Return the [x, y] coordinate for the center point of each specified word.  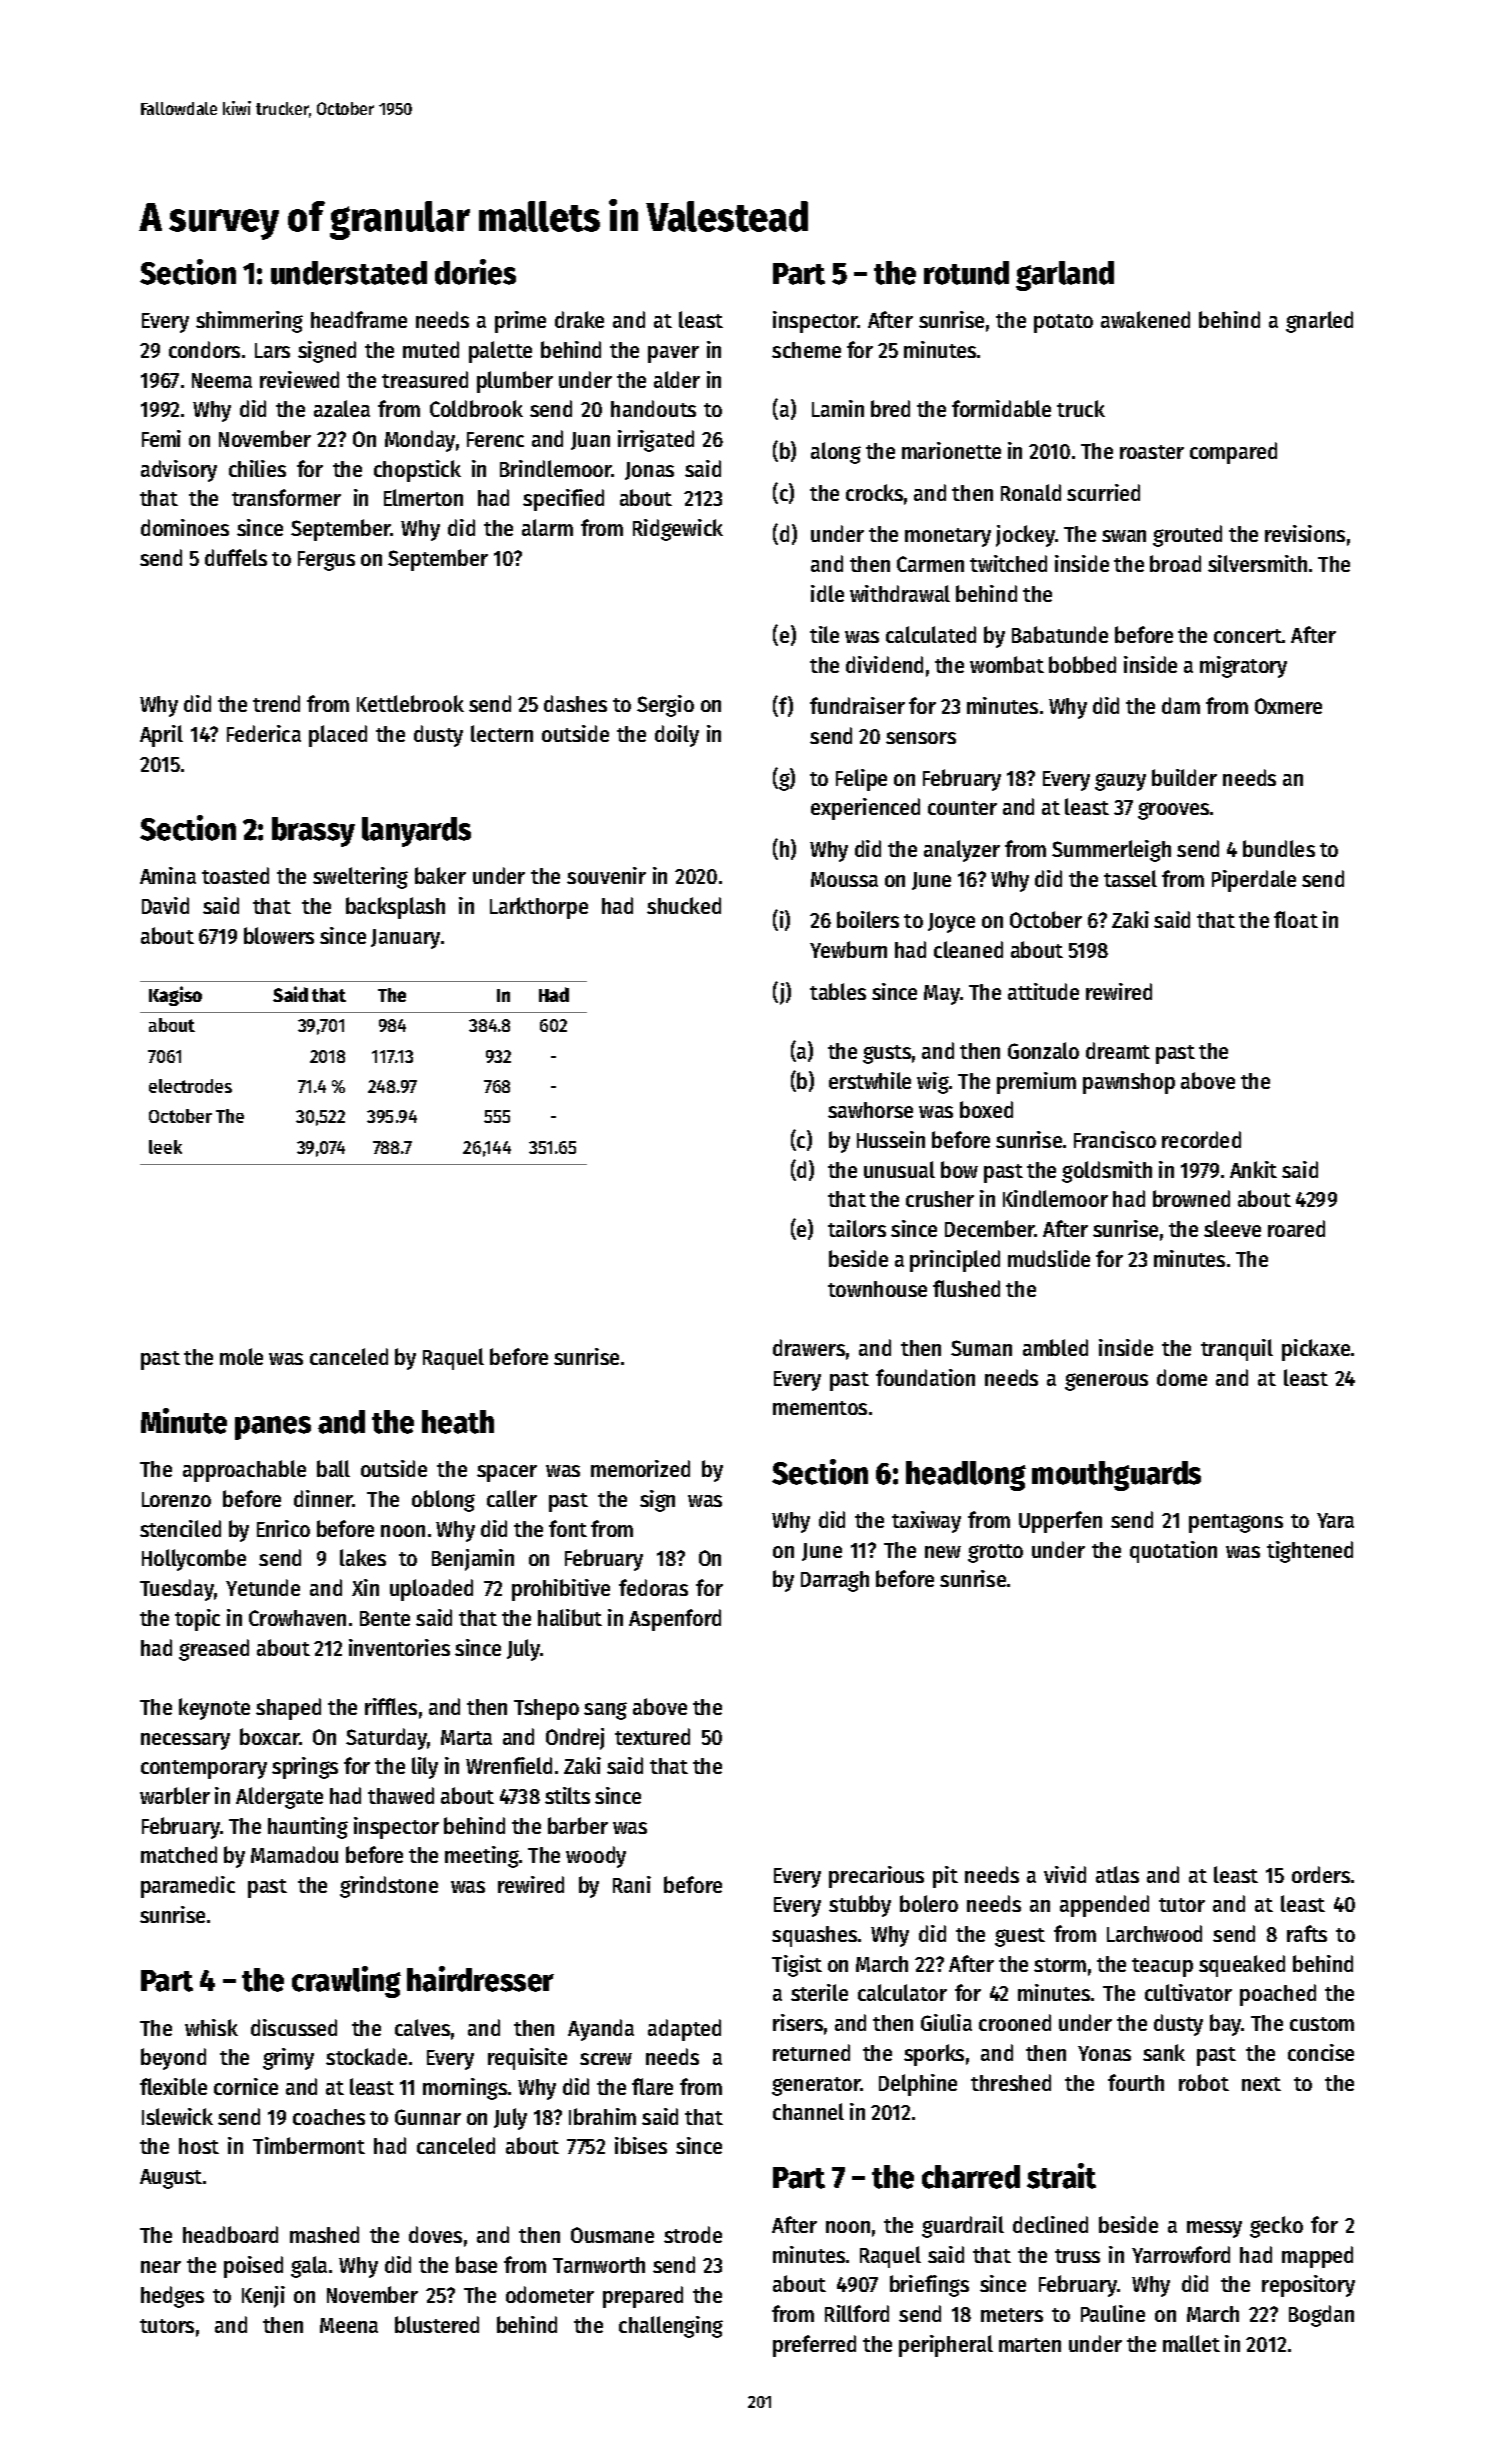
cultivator [1188, 1992]
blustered [437, 2324]
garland [1065, 276]
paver [673, 354]
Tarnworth [599, 2265]
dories [475, 272]
